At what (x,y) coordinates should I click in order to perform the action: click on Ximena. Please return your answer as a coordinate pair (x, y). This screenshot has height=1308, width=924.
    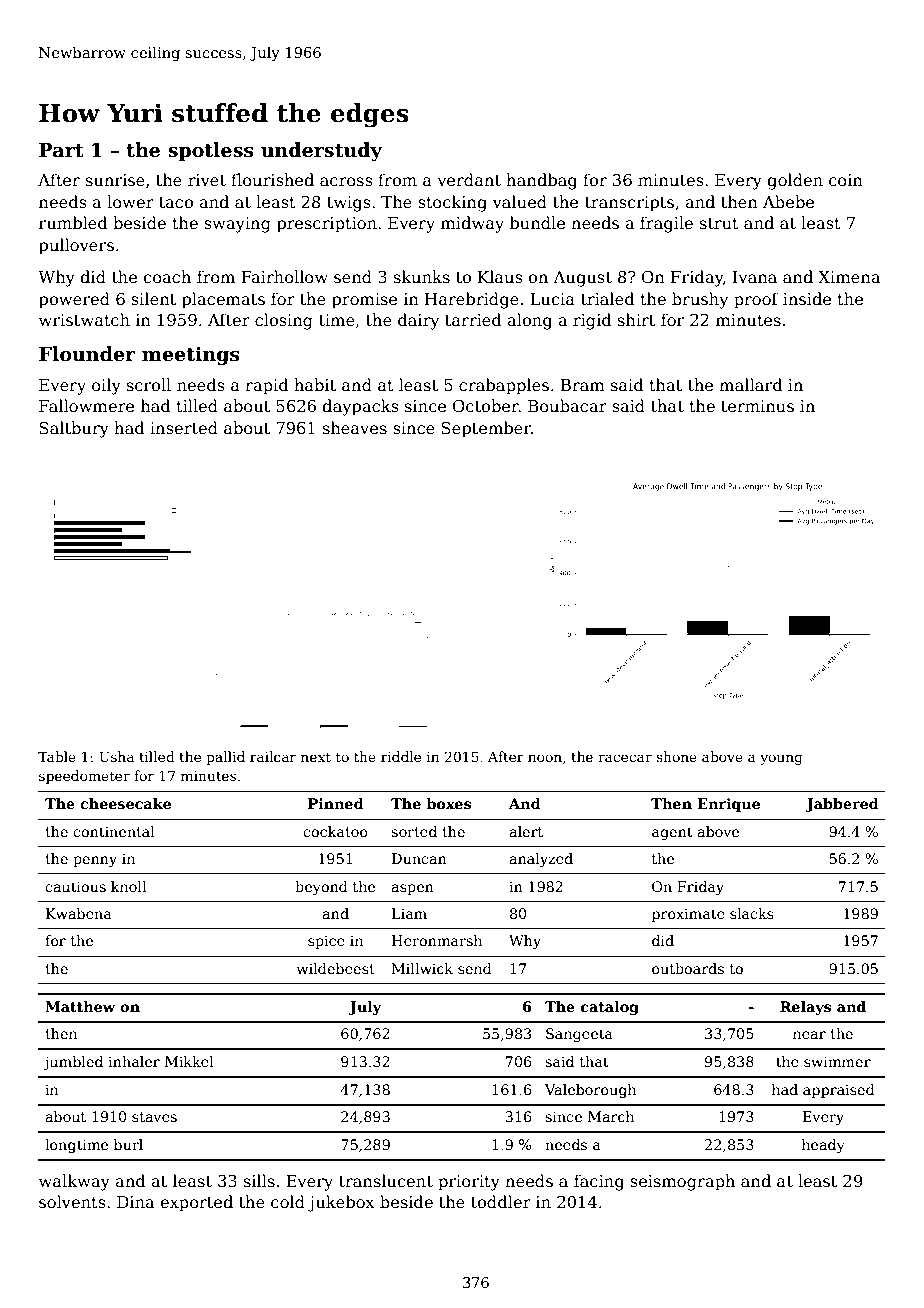
    Looking at the image, I should click on (849, 277).
